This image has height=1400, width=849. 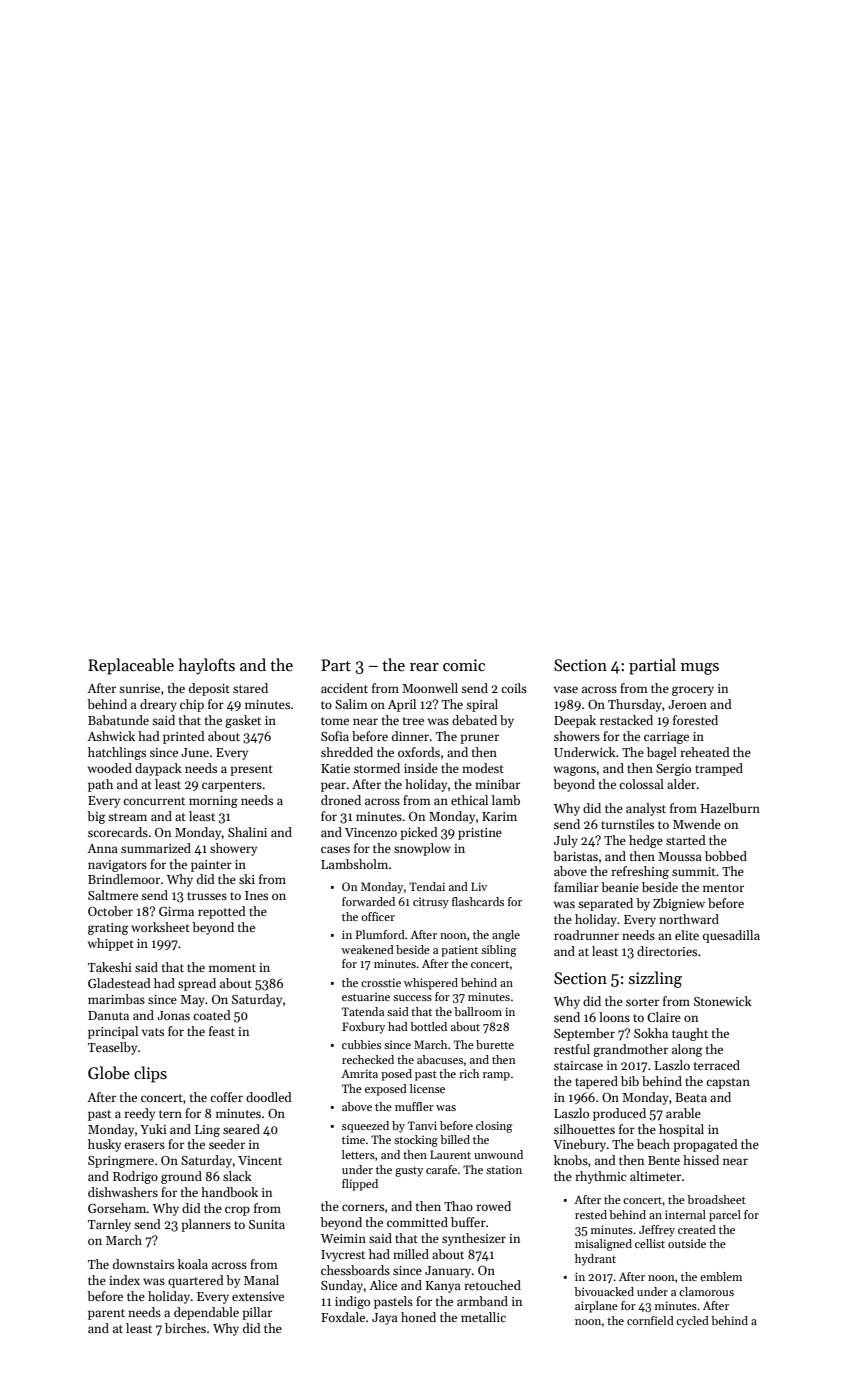 What do you see at coordinates (209, 689) in the image?
I see `deposit` at bounding box center [209, 689].
